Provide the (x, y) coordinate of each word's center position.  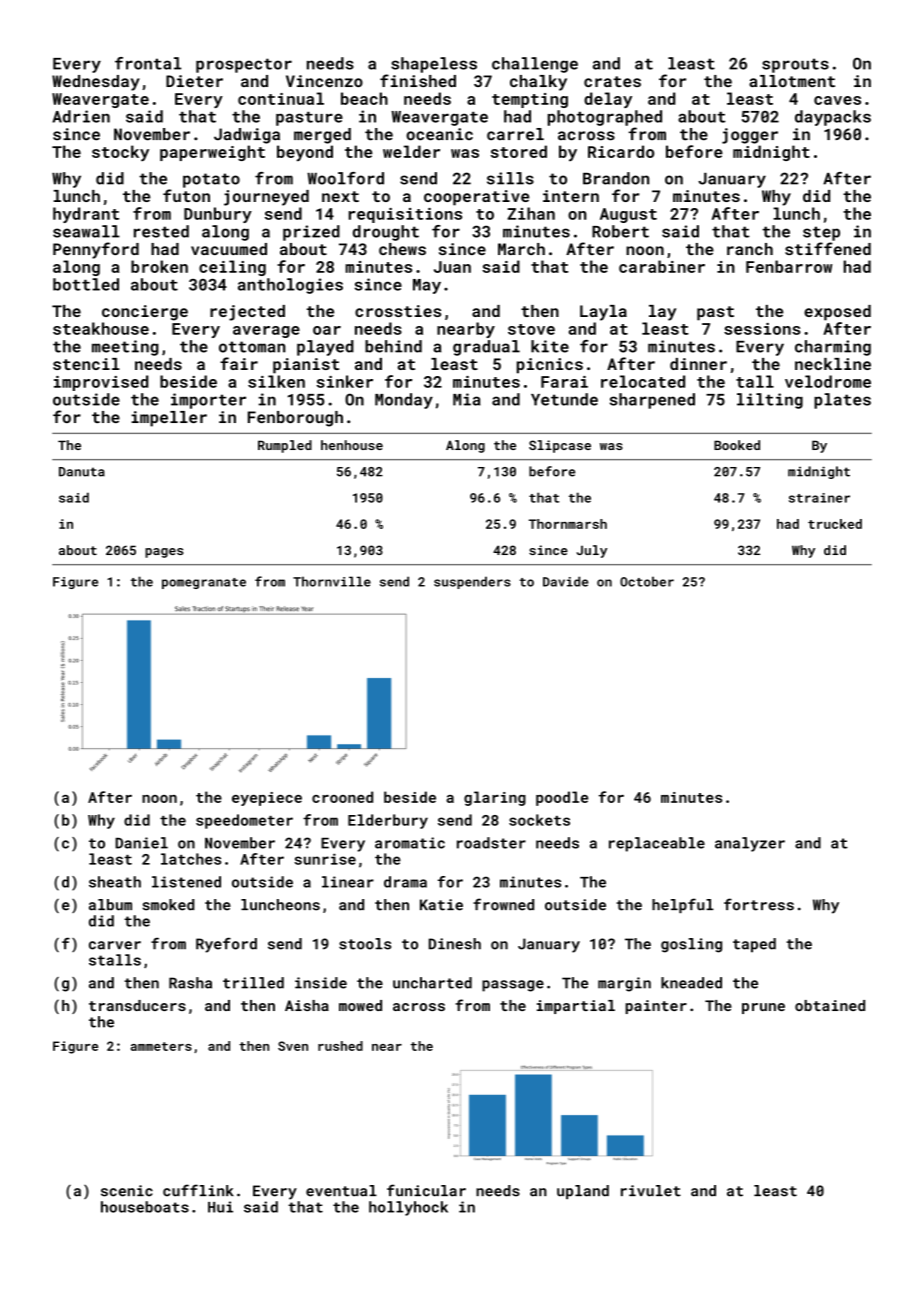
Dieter (194, 81)
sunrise (325, 859)
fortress (759, 904)
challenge (535, 65)
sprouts (795, 65)
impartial (576, 1007)
